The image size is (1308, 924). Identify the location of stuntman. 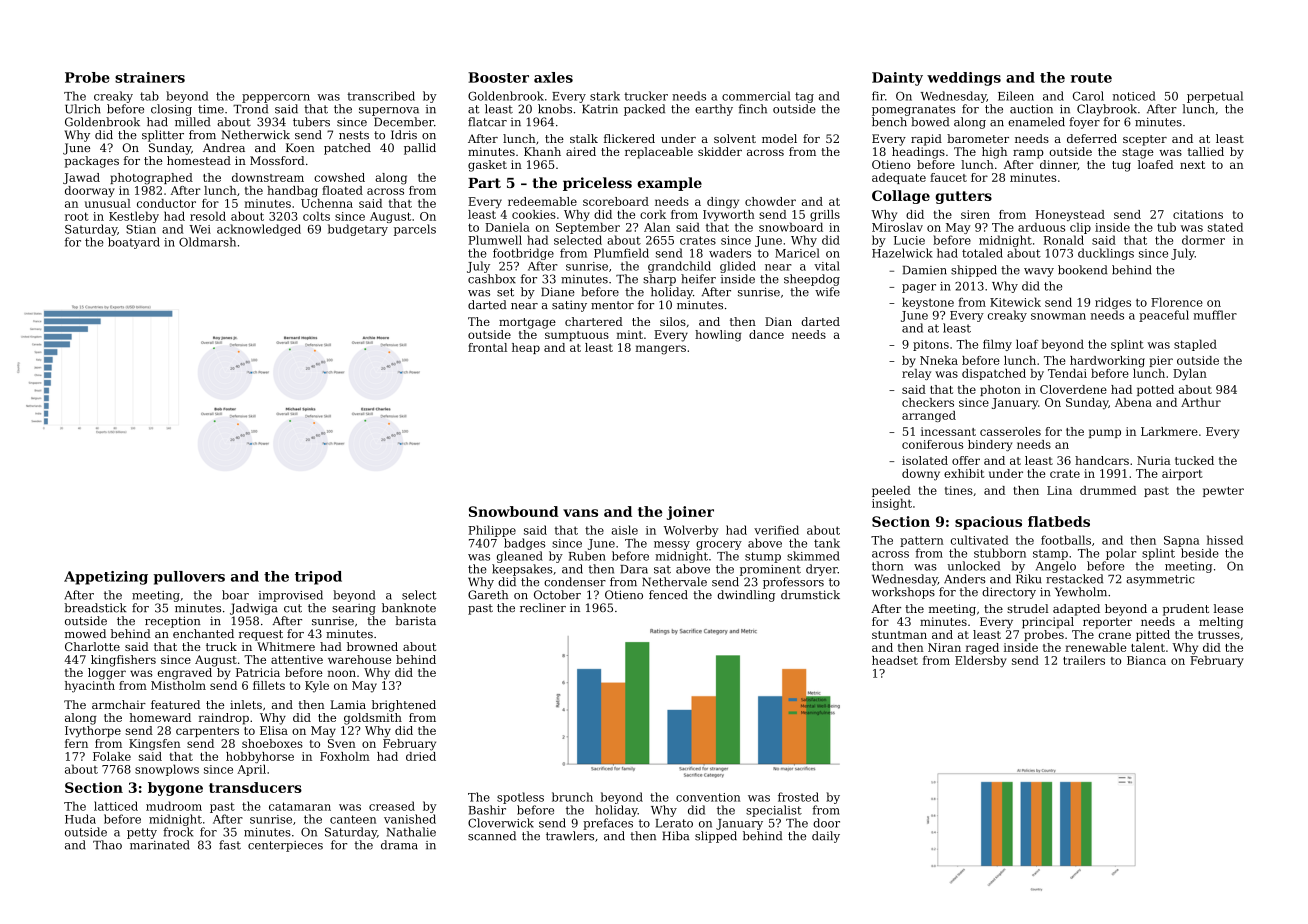
(899, 635).
